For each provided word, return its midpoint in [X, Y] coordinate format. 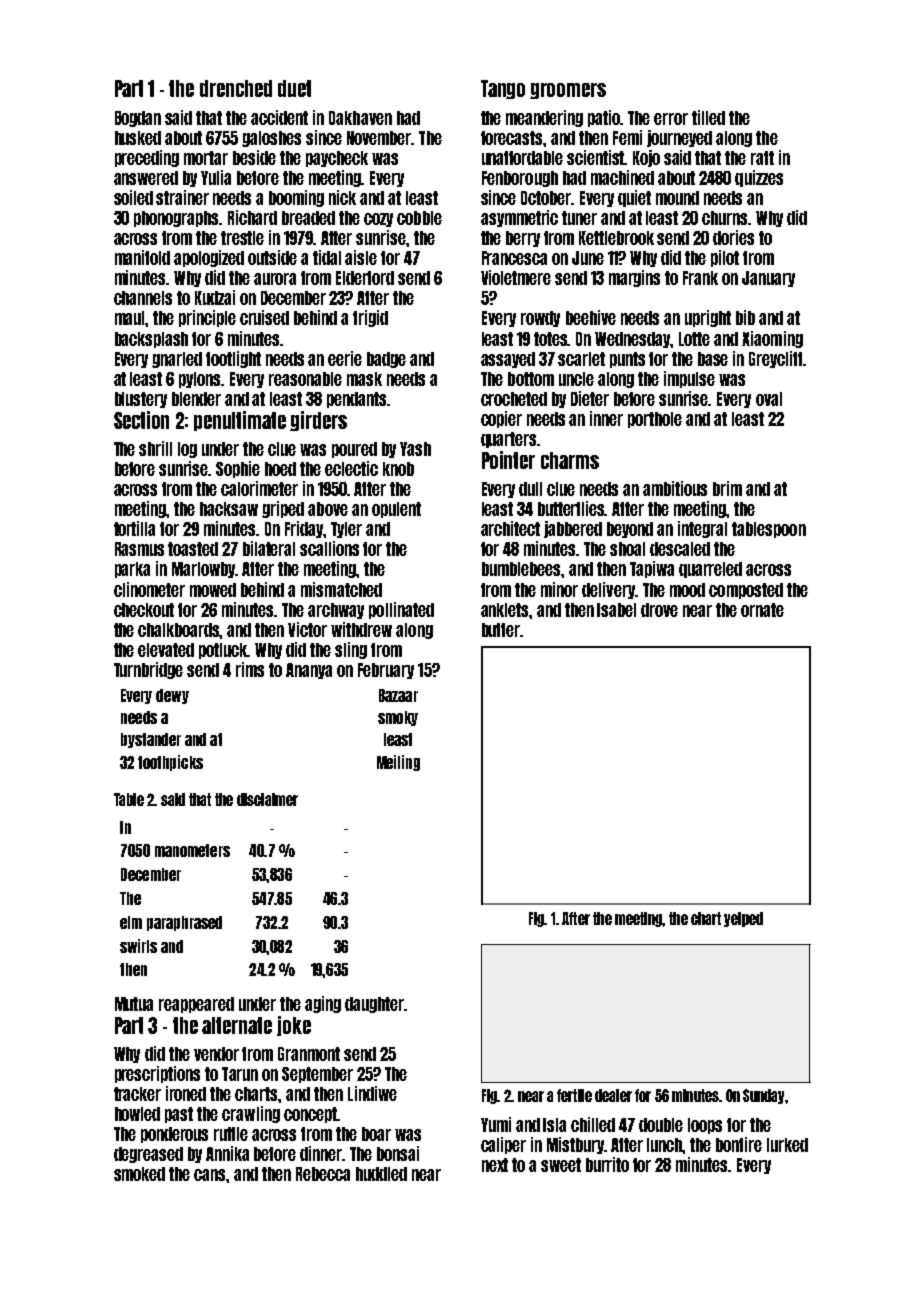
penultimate [240, 421]
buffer [501, 630]
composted [746, 591]
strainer [182, 197]
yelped [743, 919]
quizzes [759, 178]
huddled [381, 1174]
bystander [151, 740]
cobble [419, 218]
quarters [508, 440]
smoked [139, 1174]
